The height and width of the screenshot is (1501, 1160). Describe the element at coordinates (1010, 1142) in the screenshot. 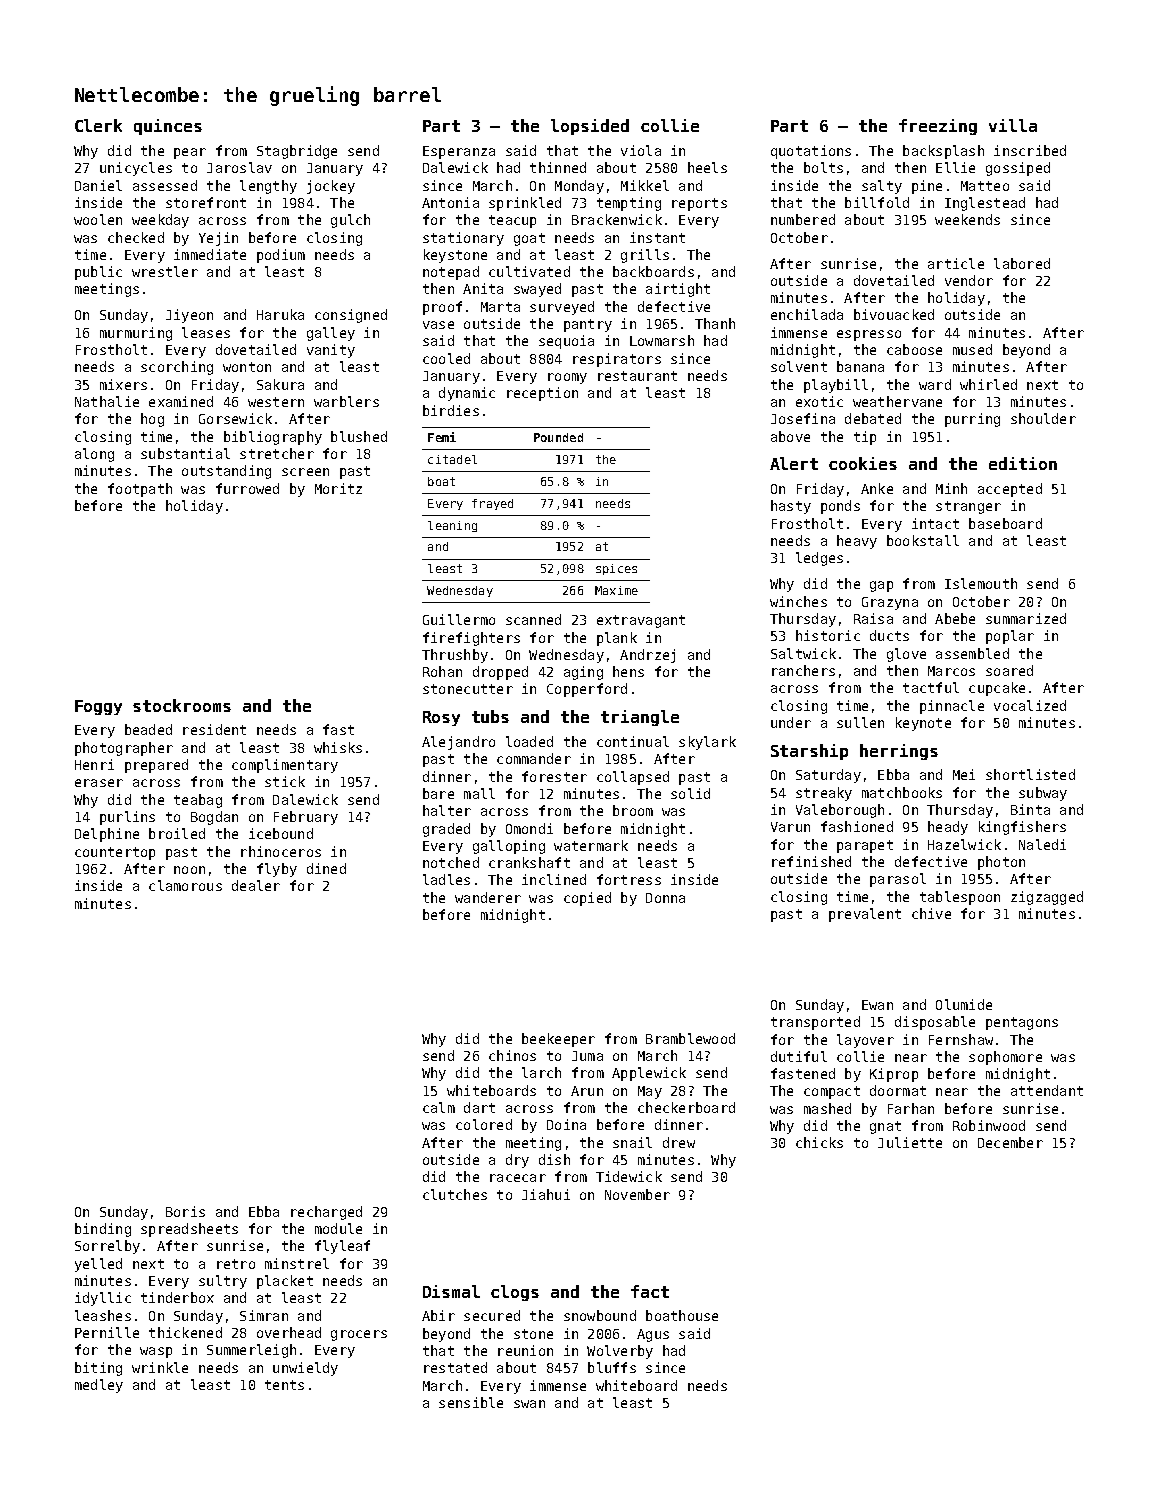

I see `December` at that location.
